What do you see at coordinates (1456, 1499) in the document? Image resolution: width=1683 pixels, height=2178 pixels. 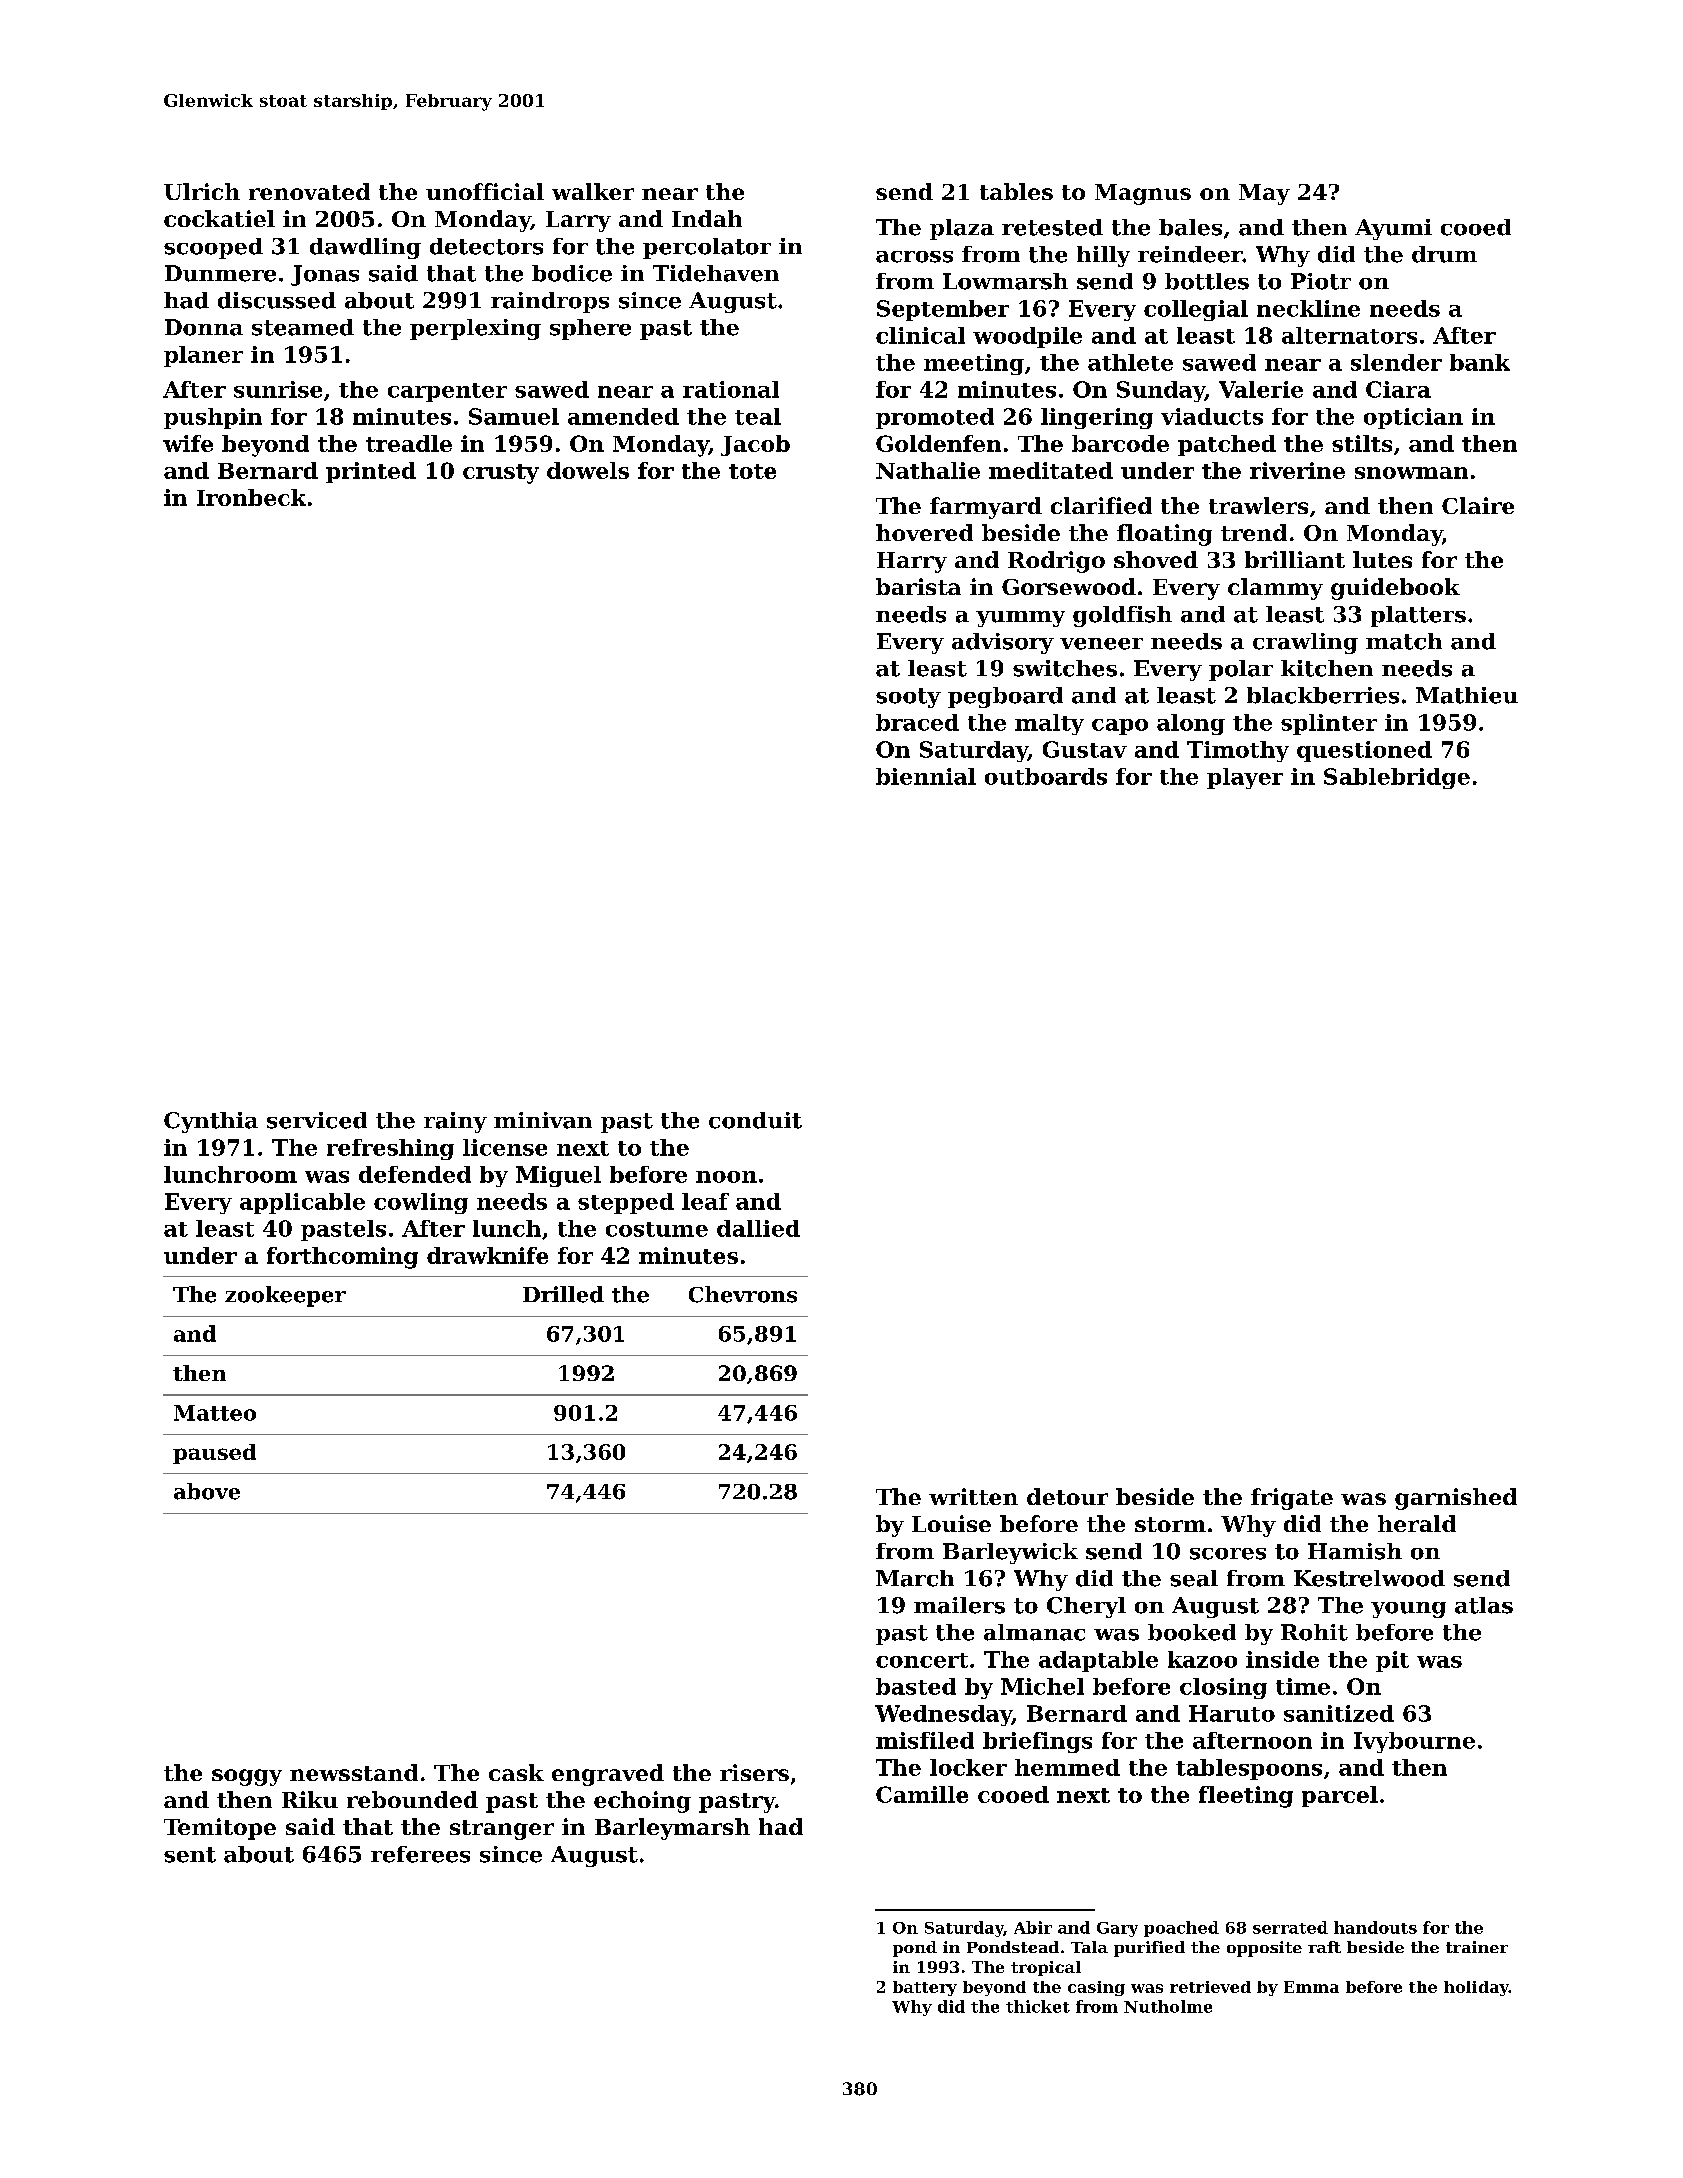 I see `garnished` at bounding box center [1456, 1499].
